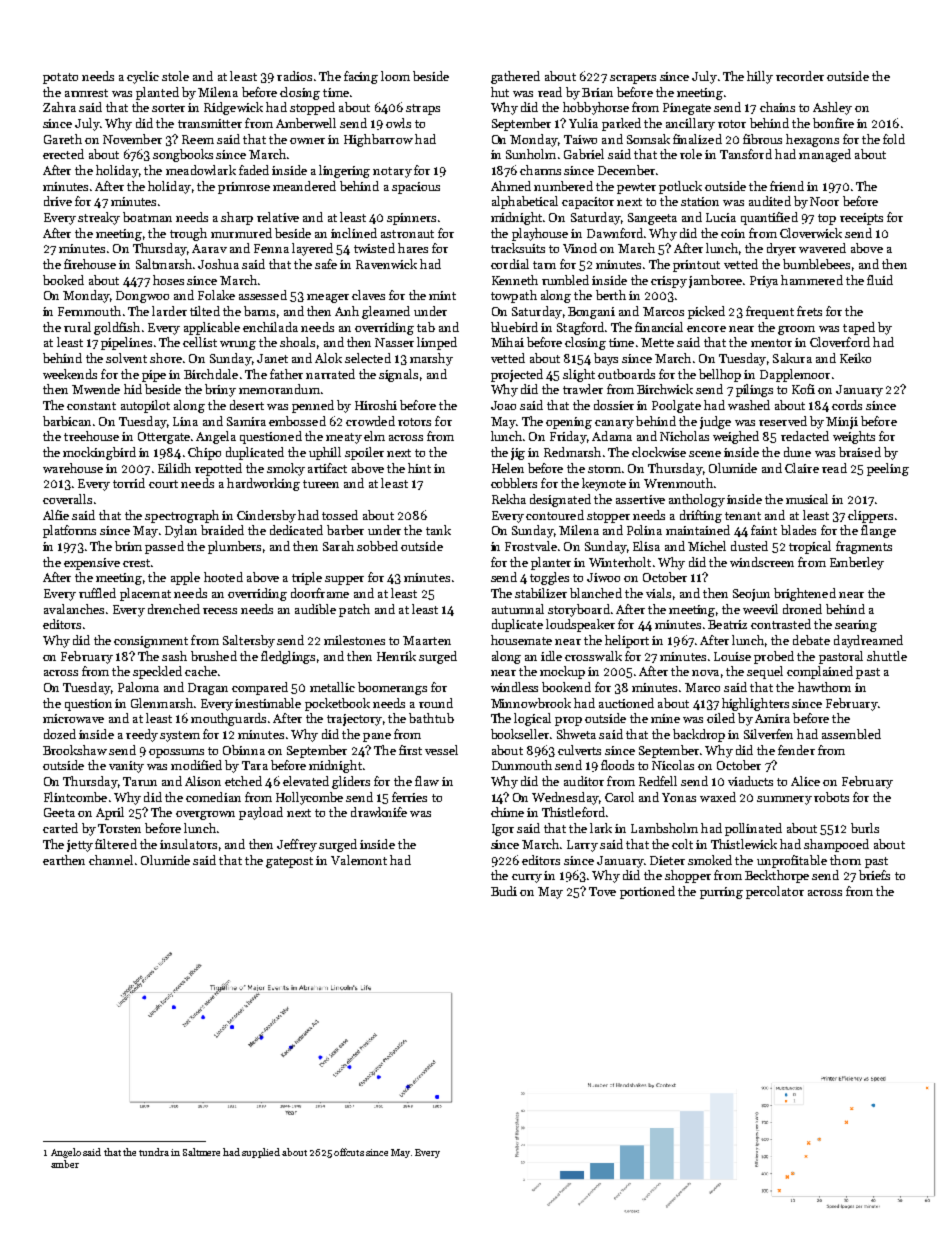 The image size is (952, 1233). I want to click on cyclic, so click(143, 77).
